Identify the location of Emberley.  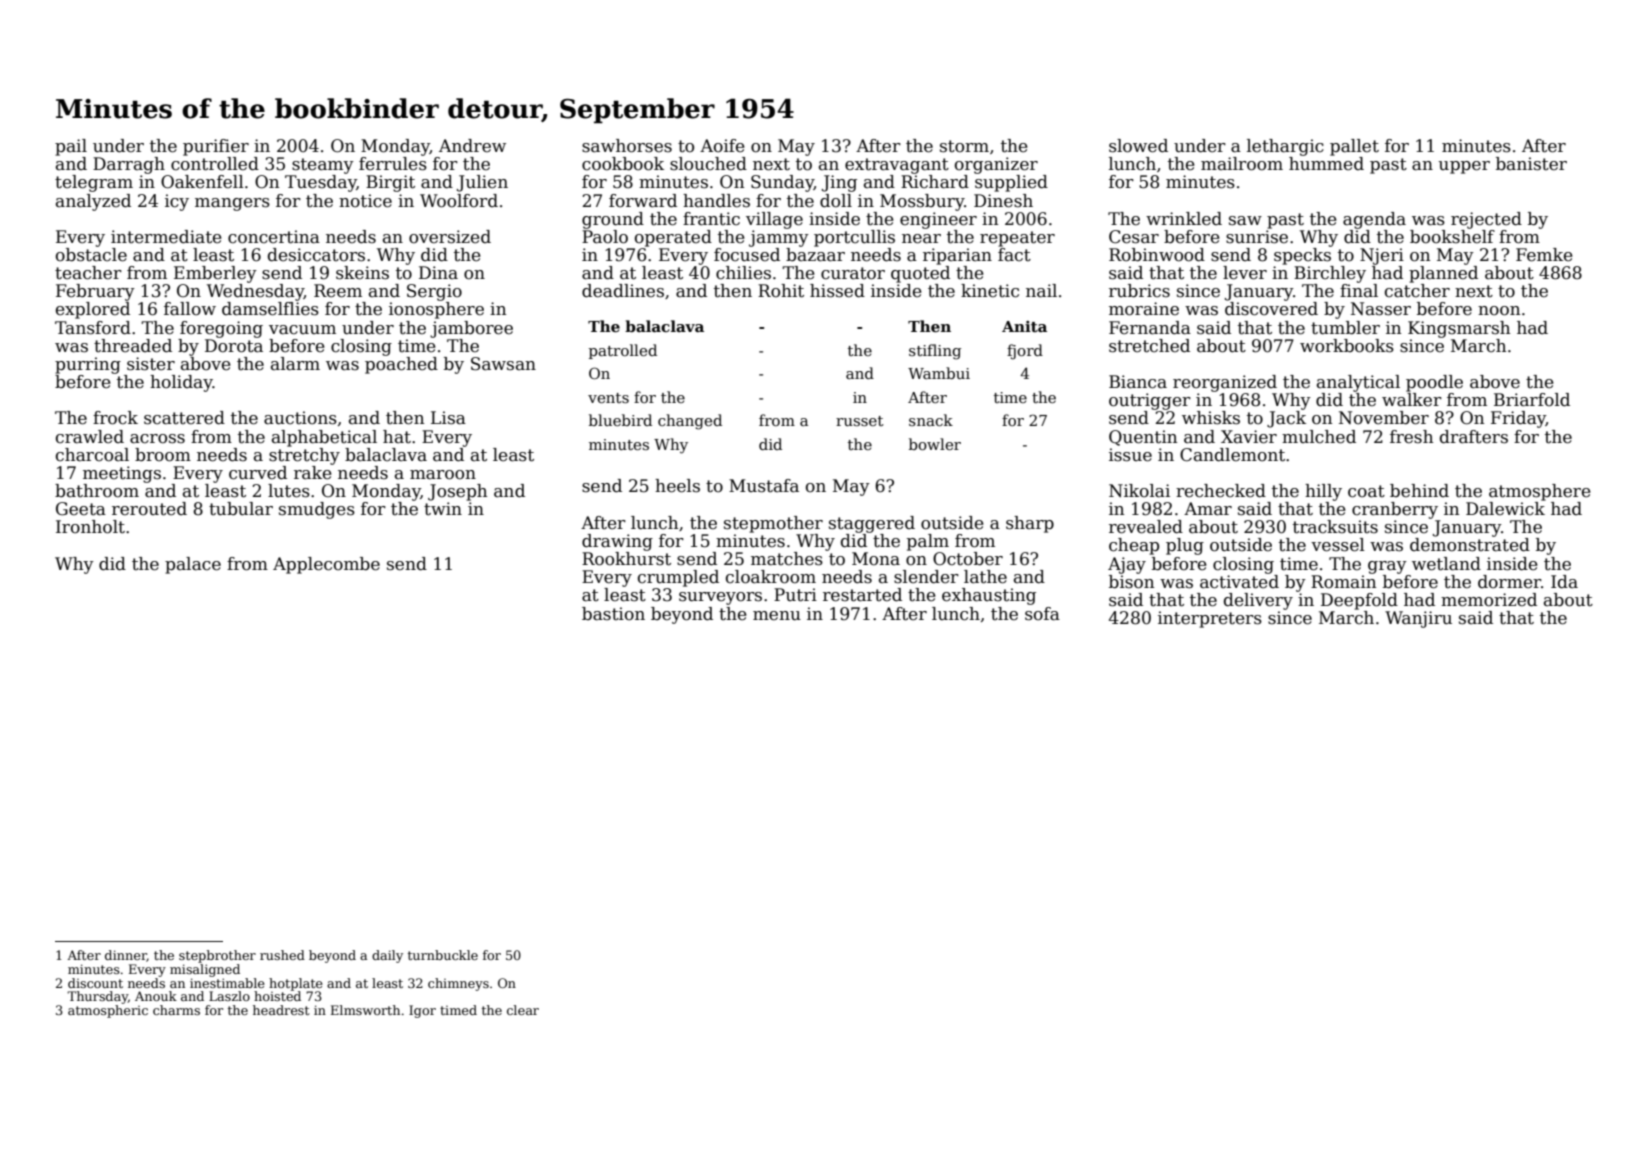
(215, 274).
